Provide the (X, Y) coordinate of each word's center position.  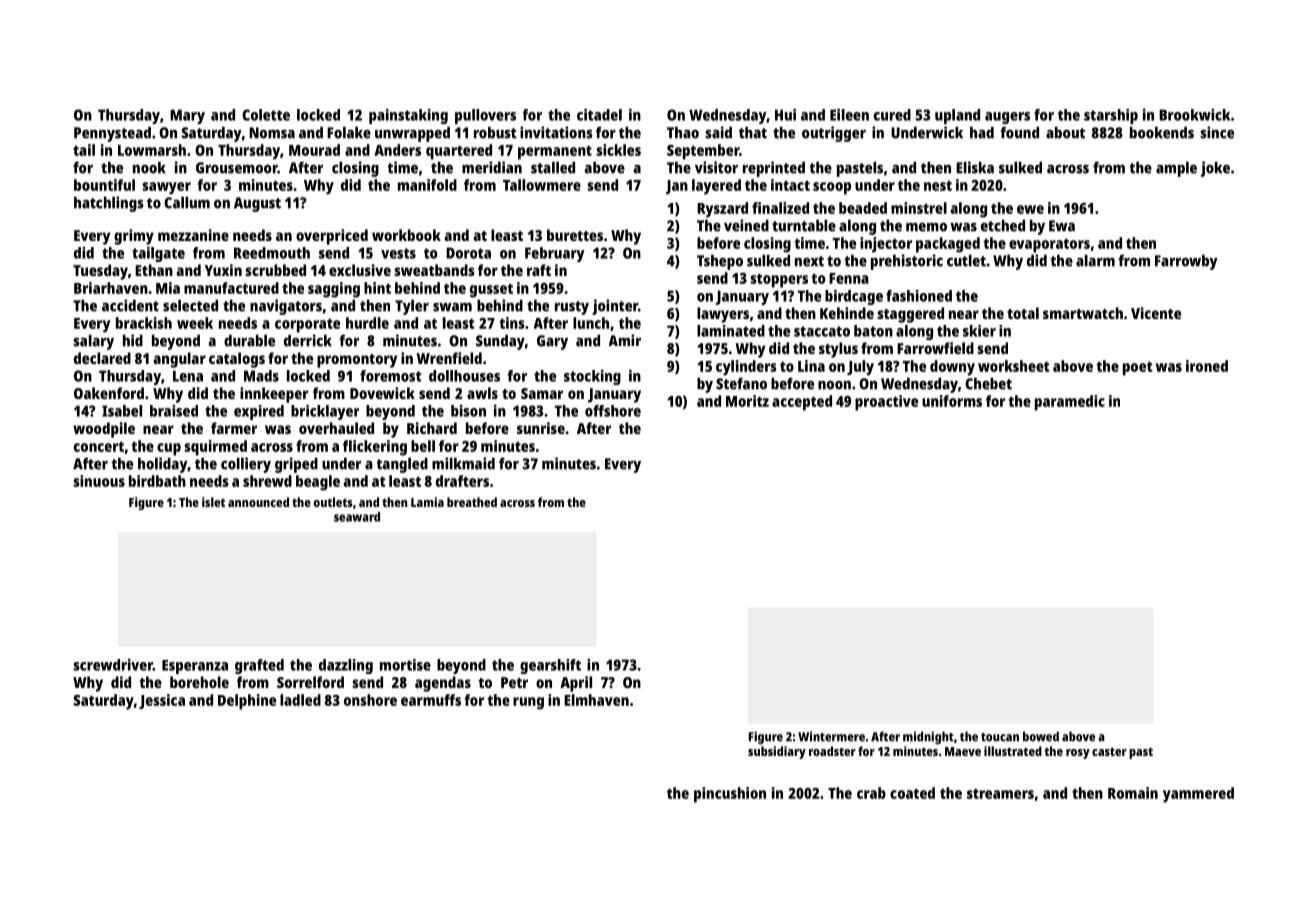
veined (746, 225)
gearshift (550, 666)
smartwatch (1083, 313)
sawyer (166, 188)
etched (1003, 225)
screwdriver (113, 665)
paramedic (1070, 403)
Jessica (162, 701)
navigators (286, 307)
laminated (731, 331)
